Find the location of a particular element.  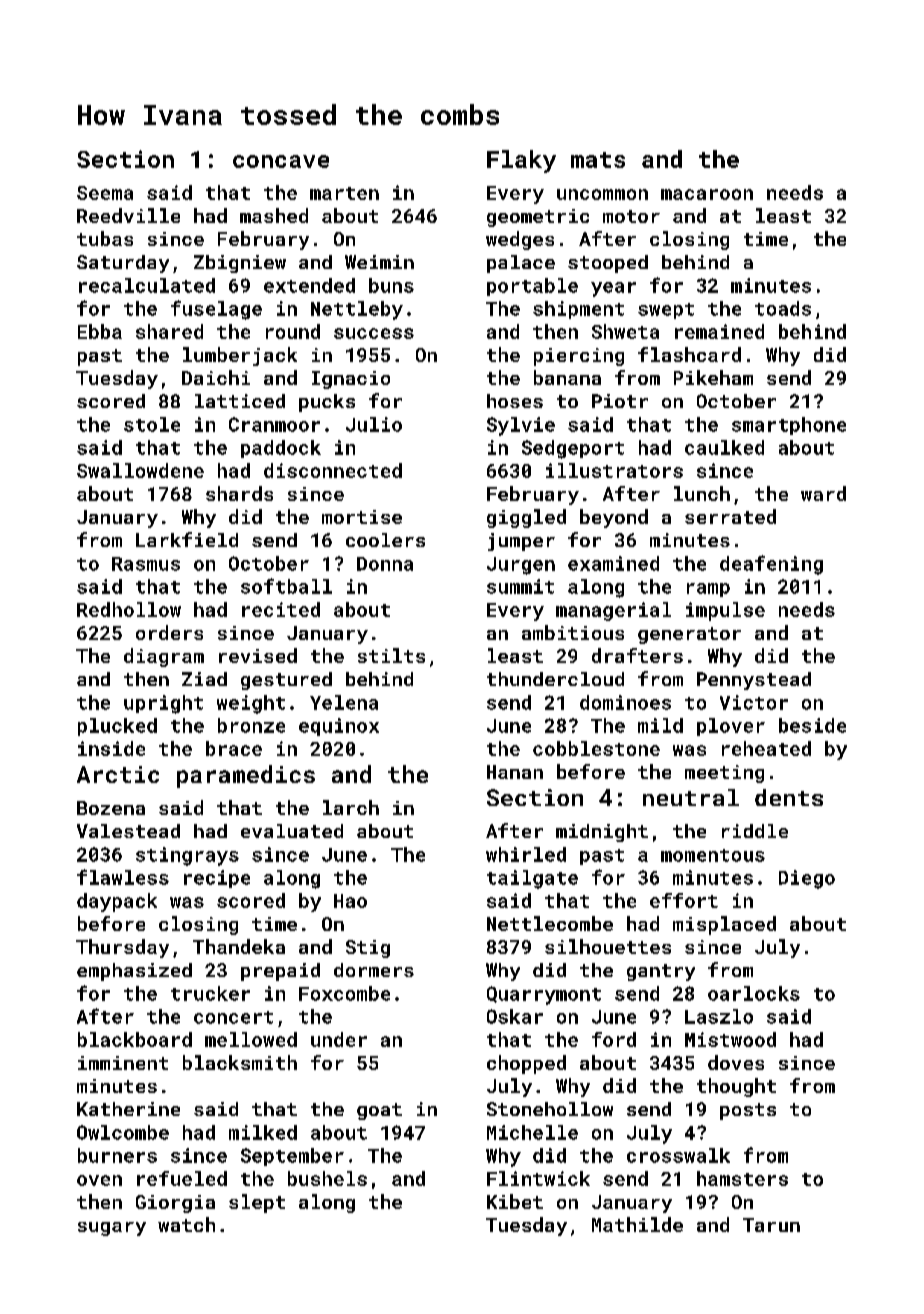

softball is located at coordinates (286, 586).
